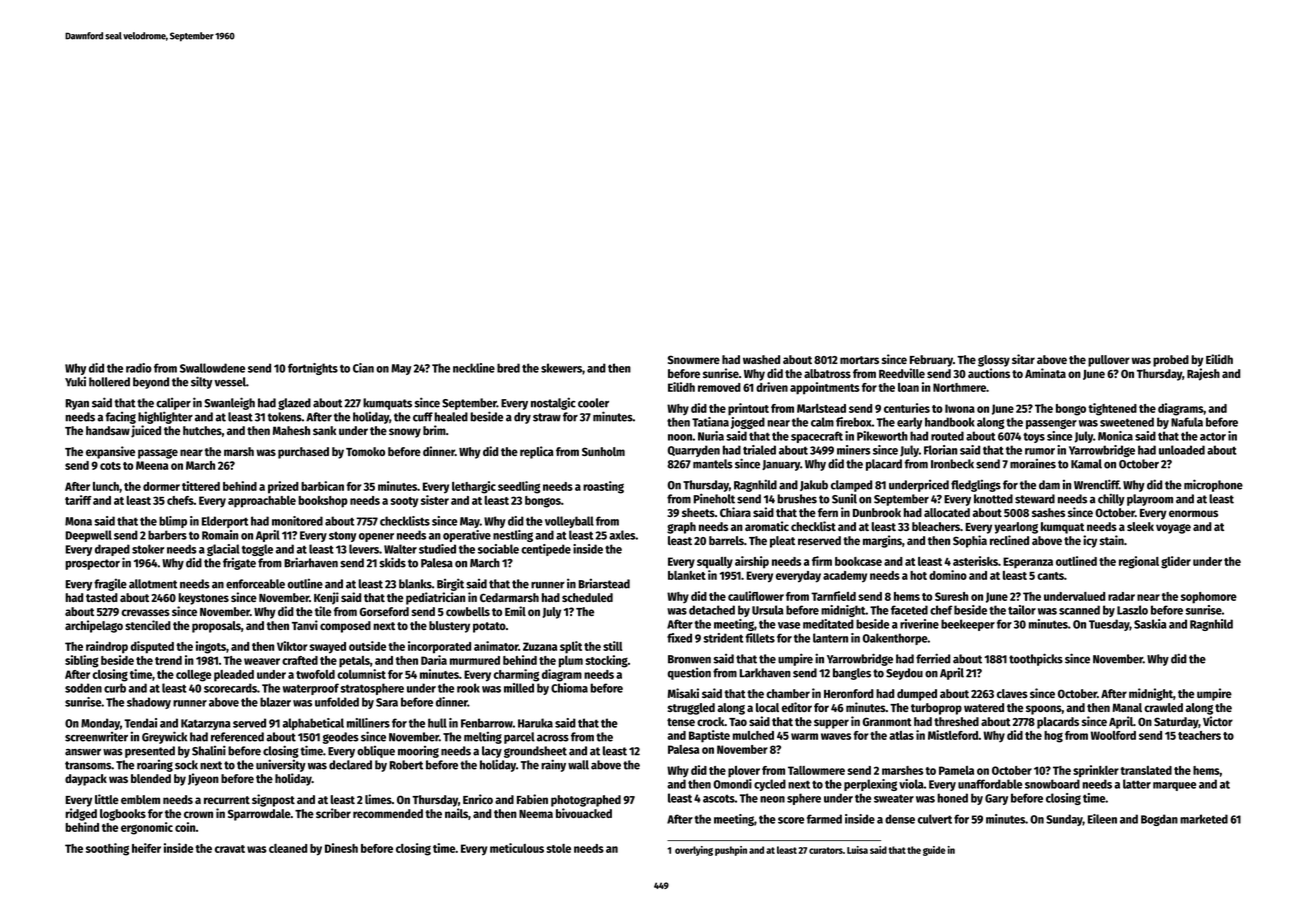  I want to click on caliper, so click(173, 404).
